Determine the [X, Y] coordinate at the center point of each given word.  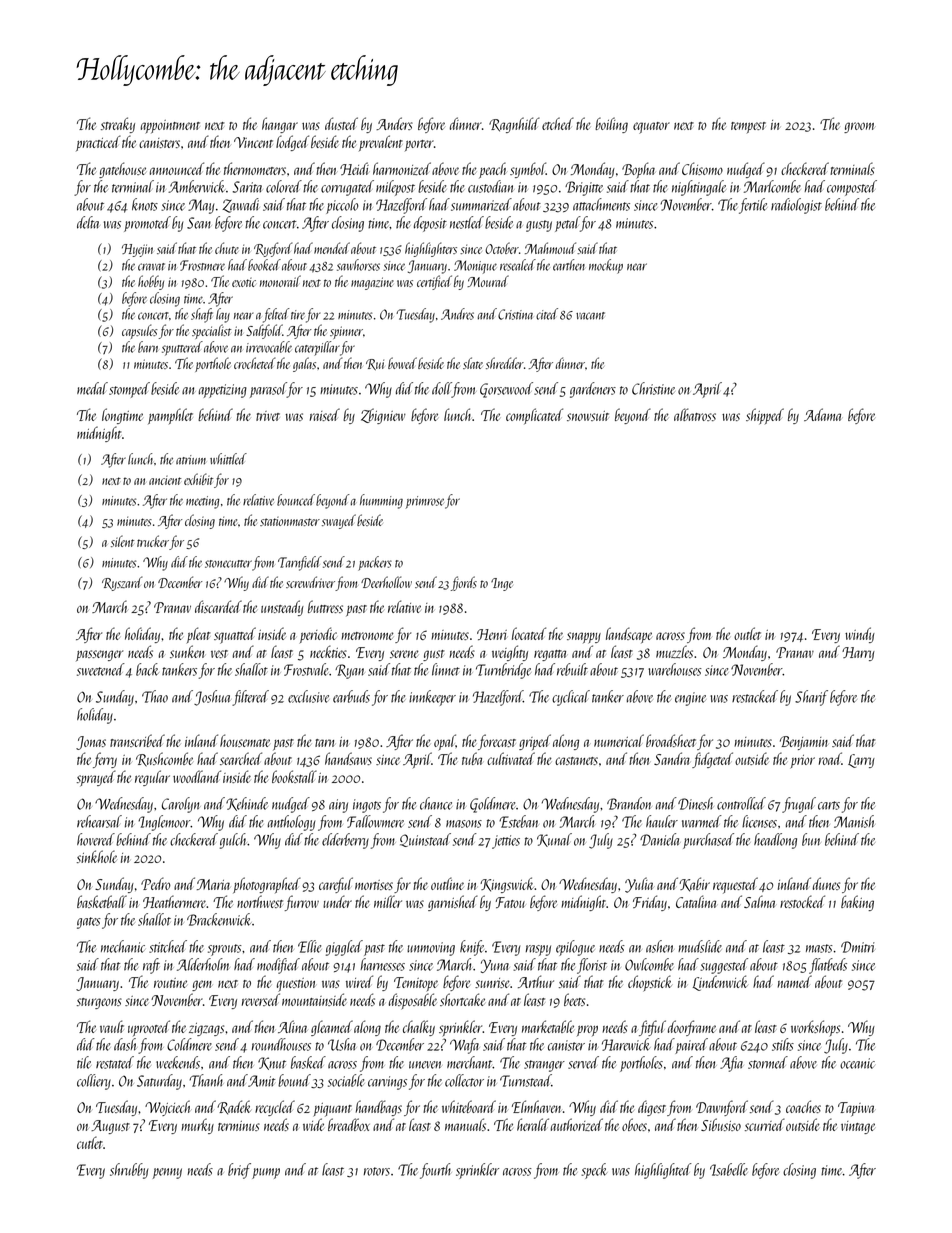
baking [857, 903]
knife [472, 948]
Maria [213, 884]
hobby [151, 282]
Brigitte [584, 188]
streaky [118, 125]
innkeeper [432, 698]
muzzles [674, 651]
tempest [748, 127]
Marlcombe [772, 186]
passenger [99, 655]
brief [239, 1171]
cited [547, 314]
